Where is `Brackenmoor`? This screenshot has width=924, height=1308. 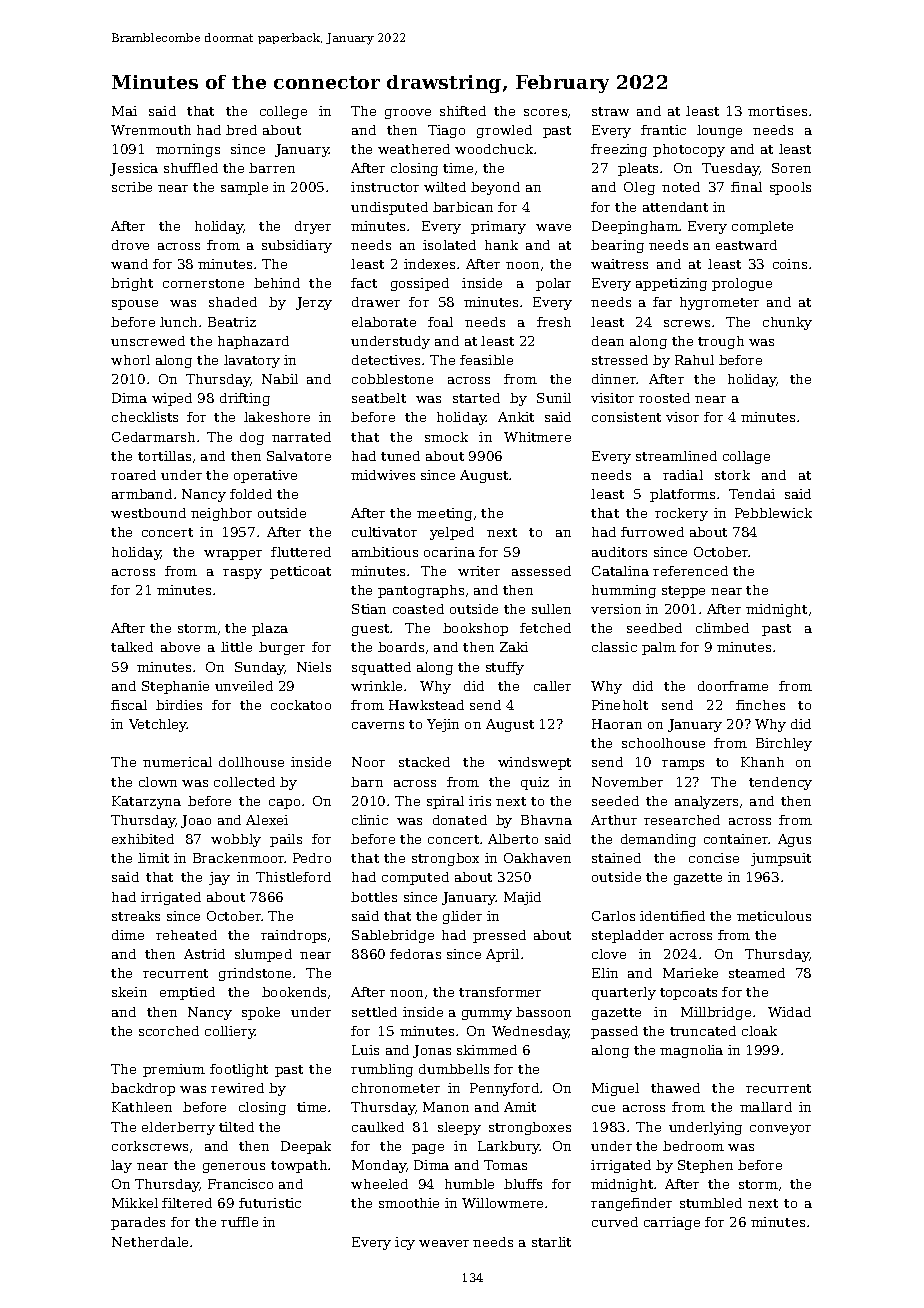
Brackenmoor is located at coordinates (239, 858).
